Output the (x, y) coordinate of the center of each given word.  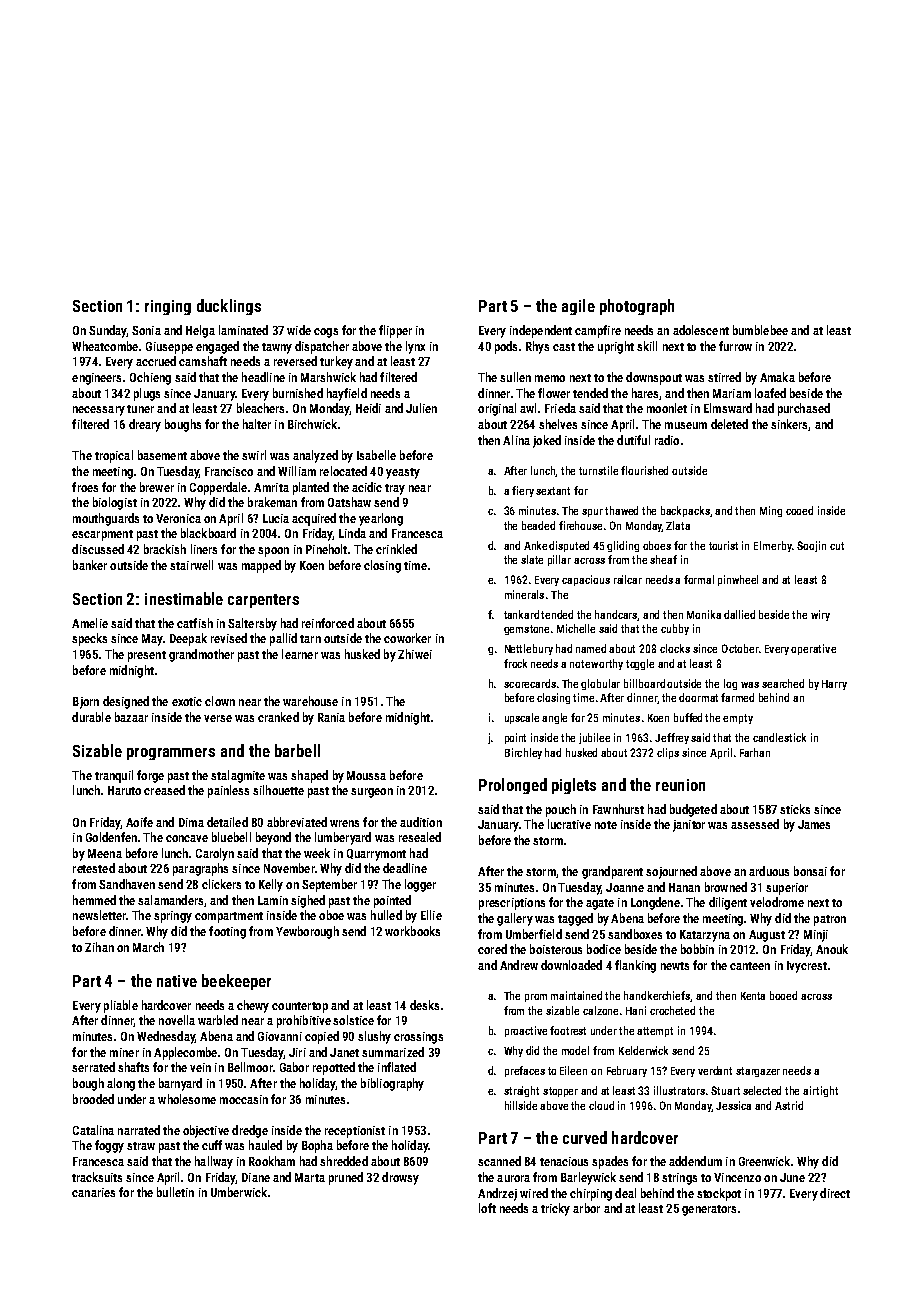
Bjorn (86, 703)
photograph (637, 307)
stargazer (758, 1072)
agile (578, 307)
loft (487, 1208)
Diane (256, 1177)
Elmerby (773, 546)
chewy (253, 1006)
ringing (168, 307)
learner (300, 654)
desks (424, 1005)
